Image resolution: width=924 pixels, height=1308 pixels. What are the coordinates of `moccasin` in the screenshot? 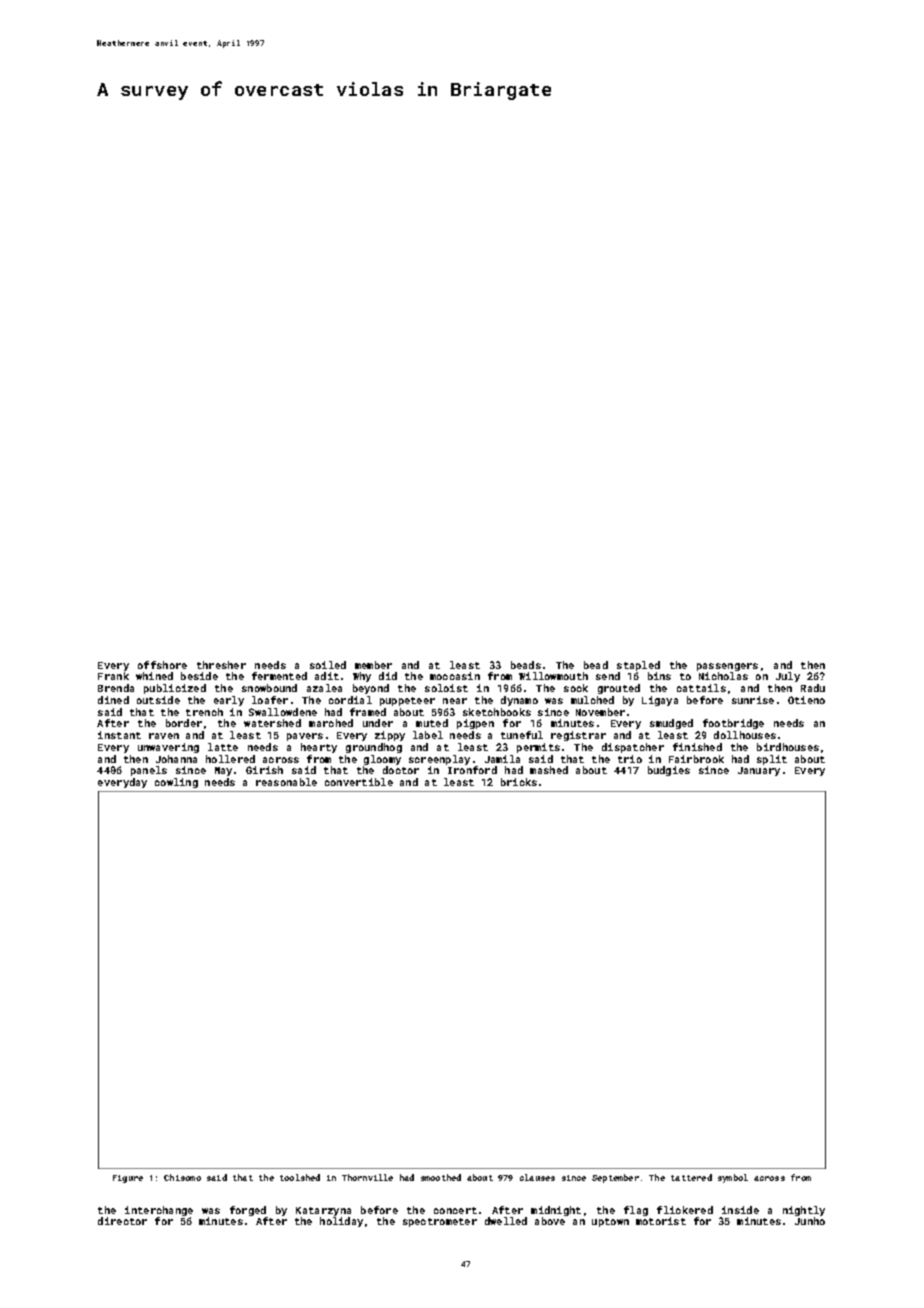 It's located at (455, 676).
